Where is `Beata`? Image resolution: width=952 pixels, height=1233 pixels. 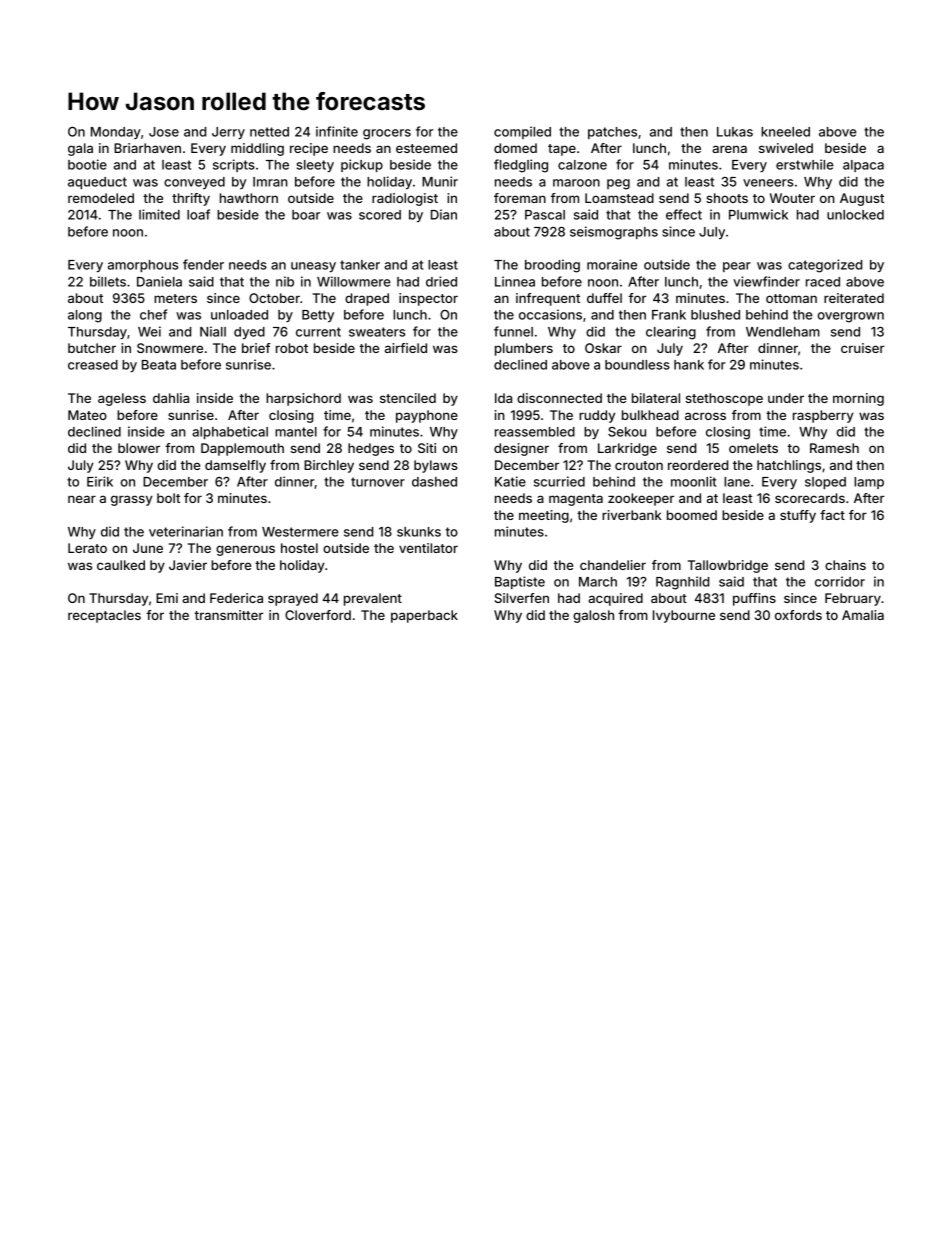 Beata is located at coordinates (159, 365).
